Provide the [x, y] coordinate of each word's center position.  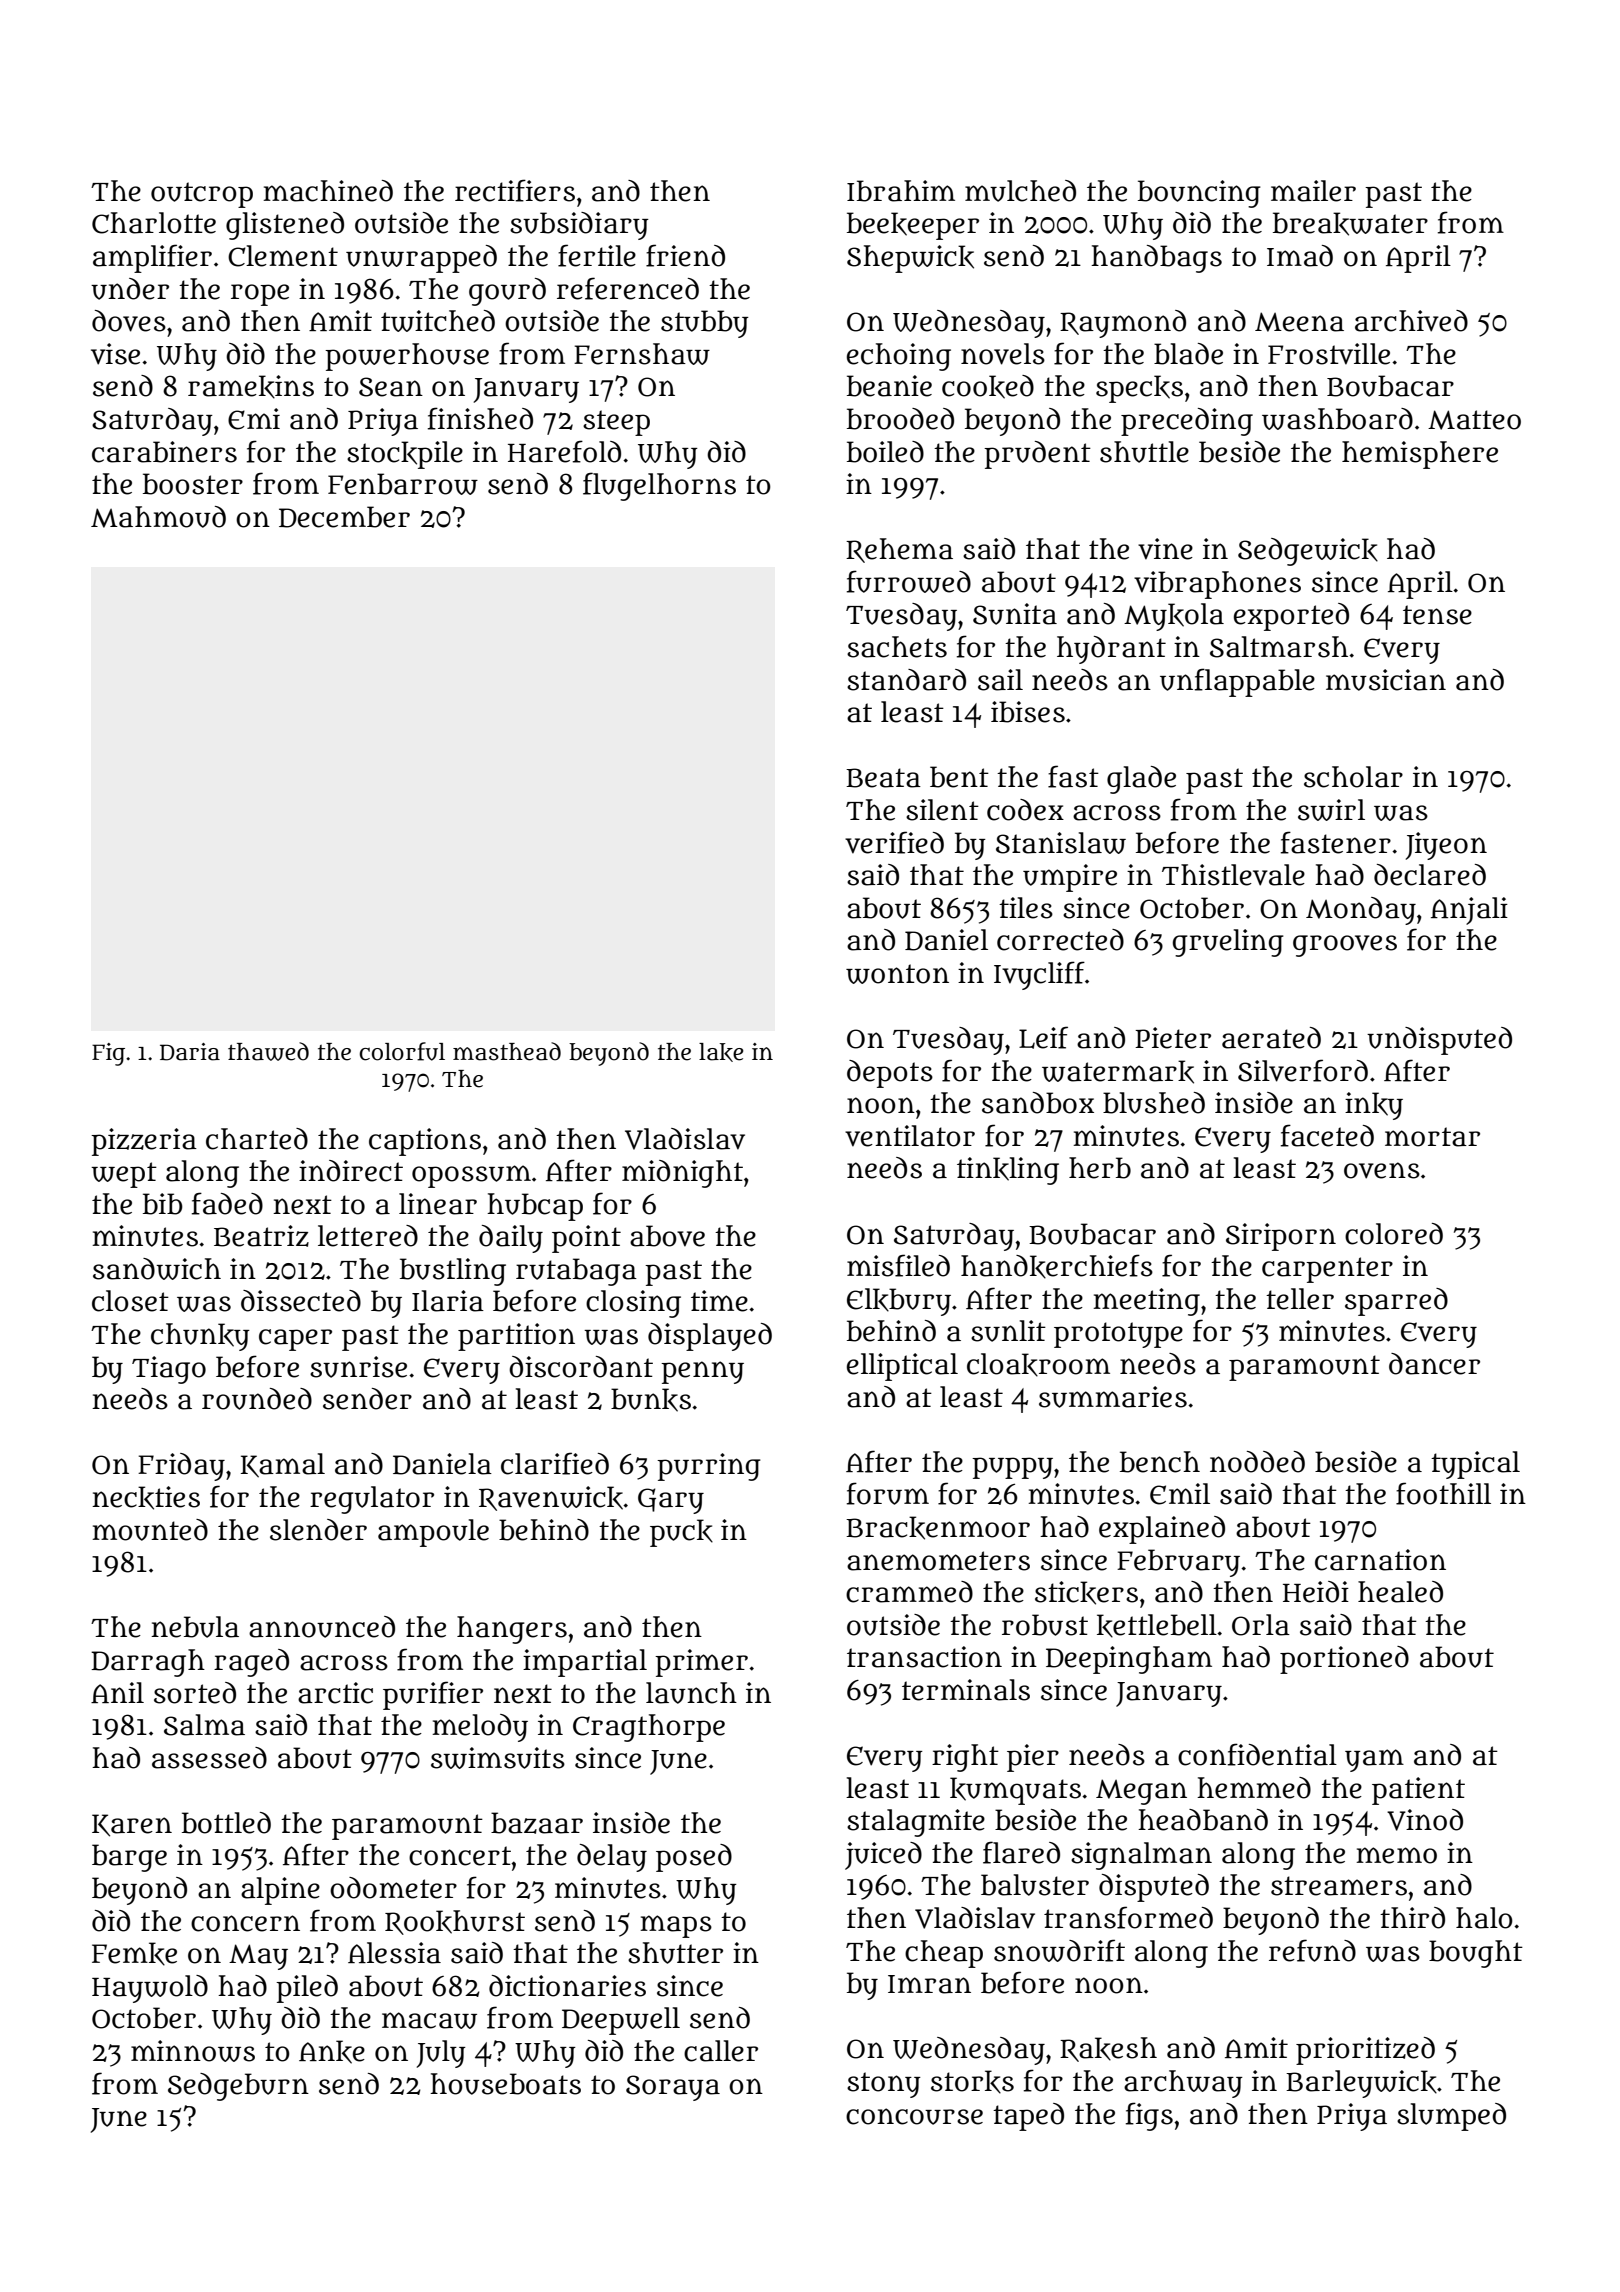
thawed [268, 1051]
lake [721, 1052]
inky [1374, 1106]
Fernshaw [642, 354]
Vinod [1425, 1820]
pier [1033, 1758]
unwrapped [421, 259]
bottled [226, 1823]
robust [1045, 1625]
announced [322, 1627]
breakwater [1350, 224]
